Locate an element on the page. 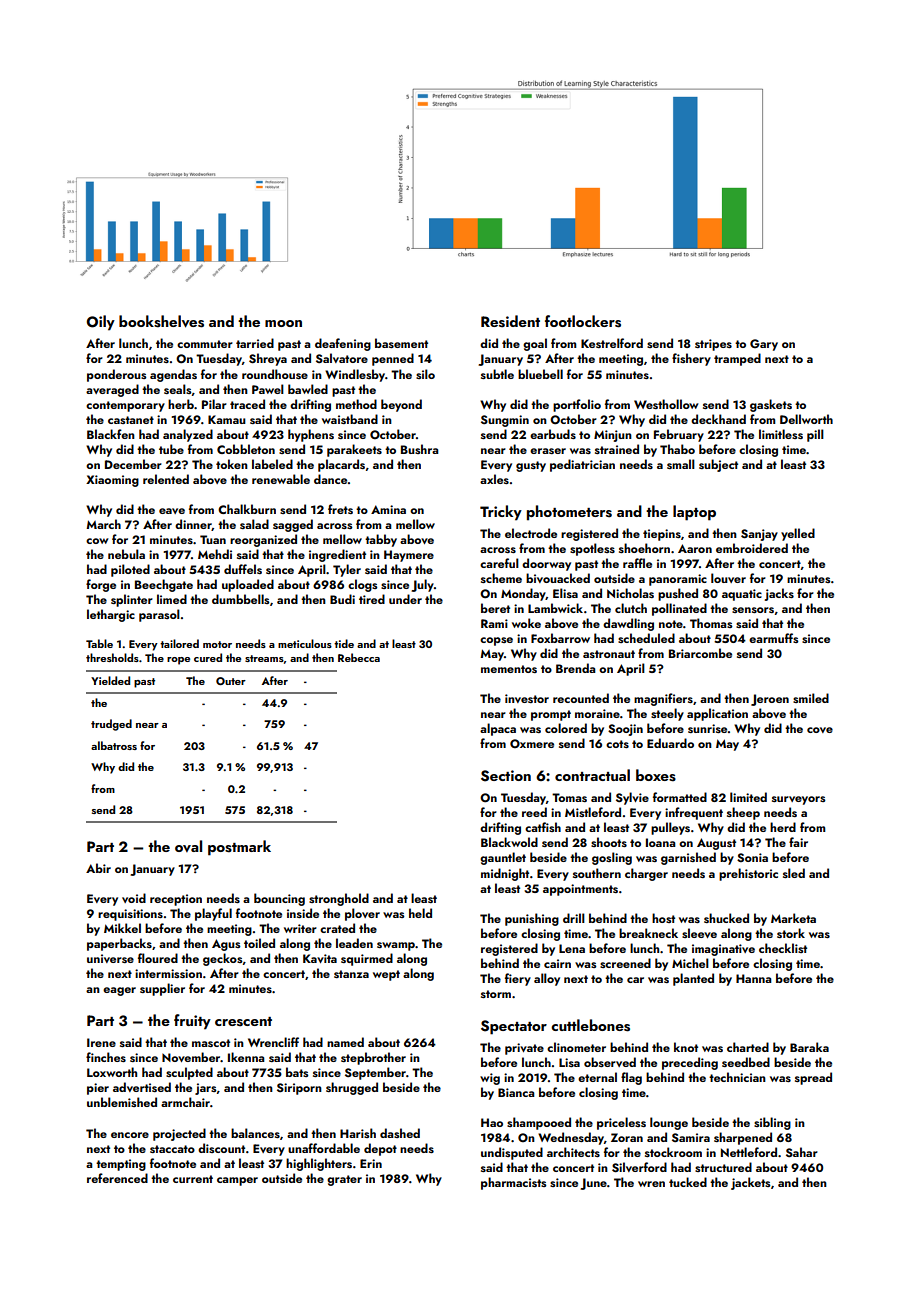  moon is located at coordinates (283, 323).
